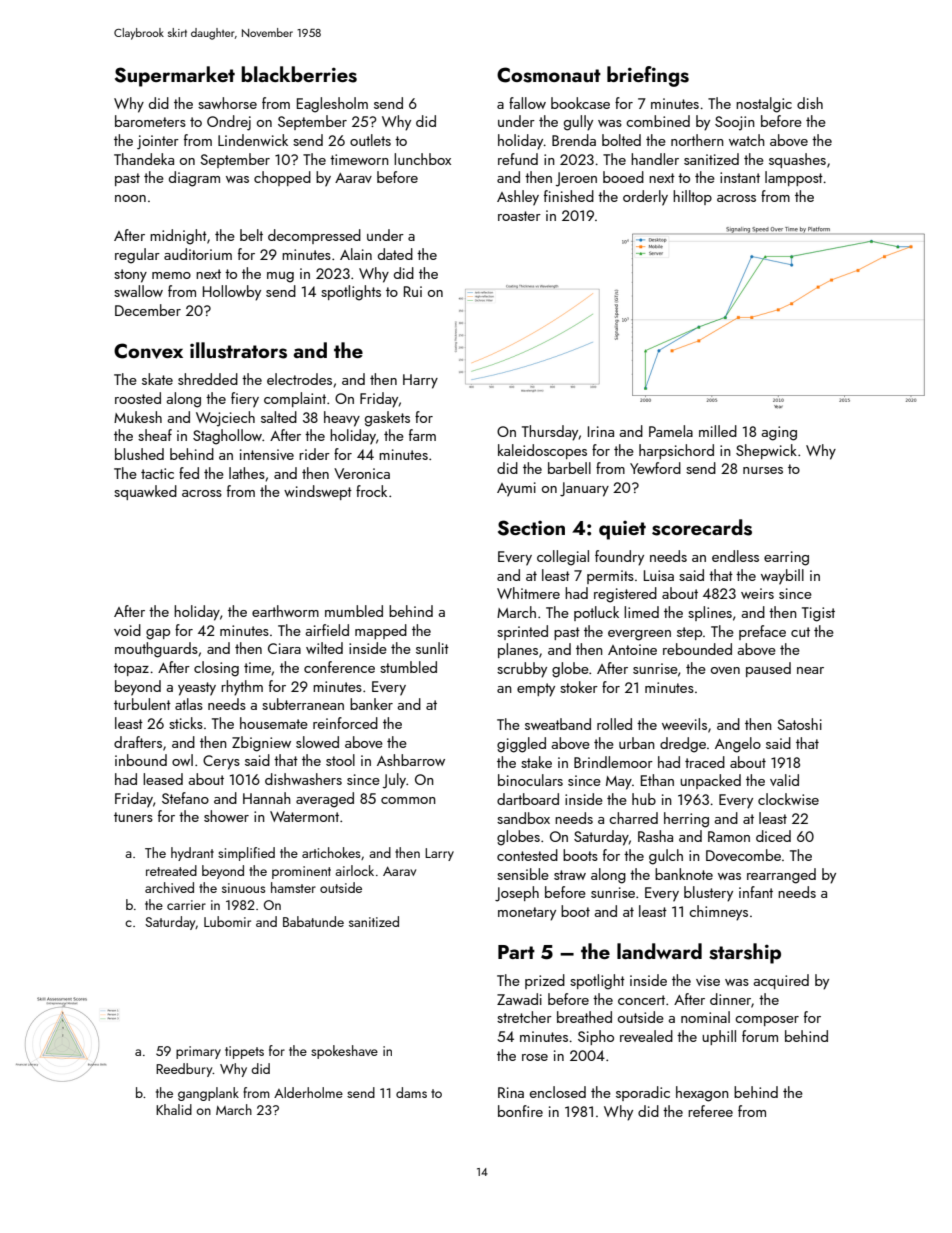 This image has width=952, height=1233. I want to click on Supermarket, so click(175, 76).
